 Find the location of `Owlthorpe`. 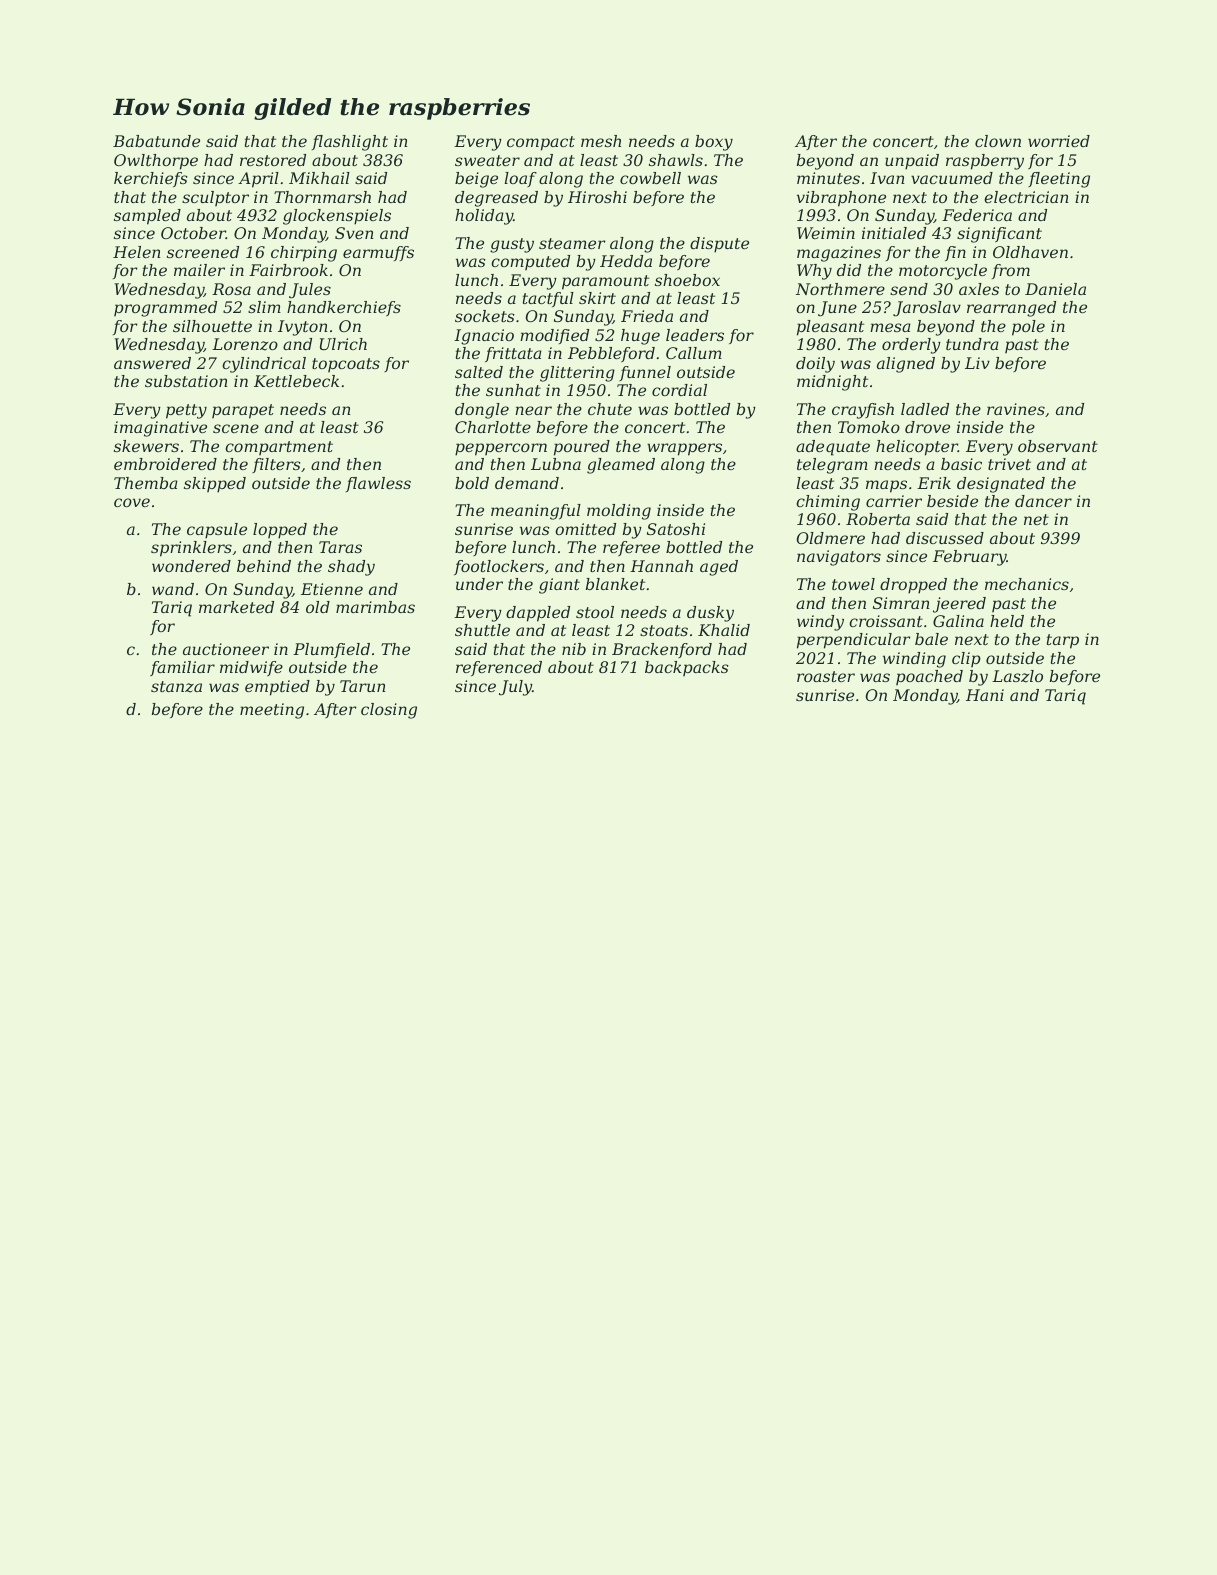

Owlthorpe is located at coordinates (156, 162).
